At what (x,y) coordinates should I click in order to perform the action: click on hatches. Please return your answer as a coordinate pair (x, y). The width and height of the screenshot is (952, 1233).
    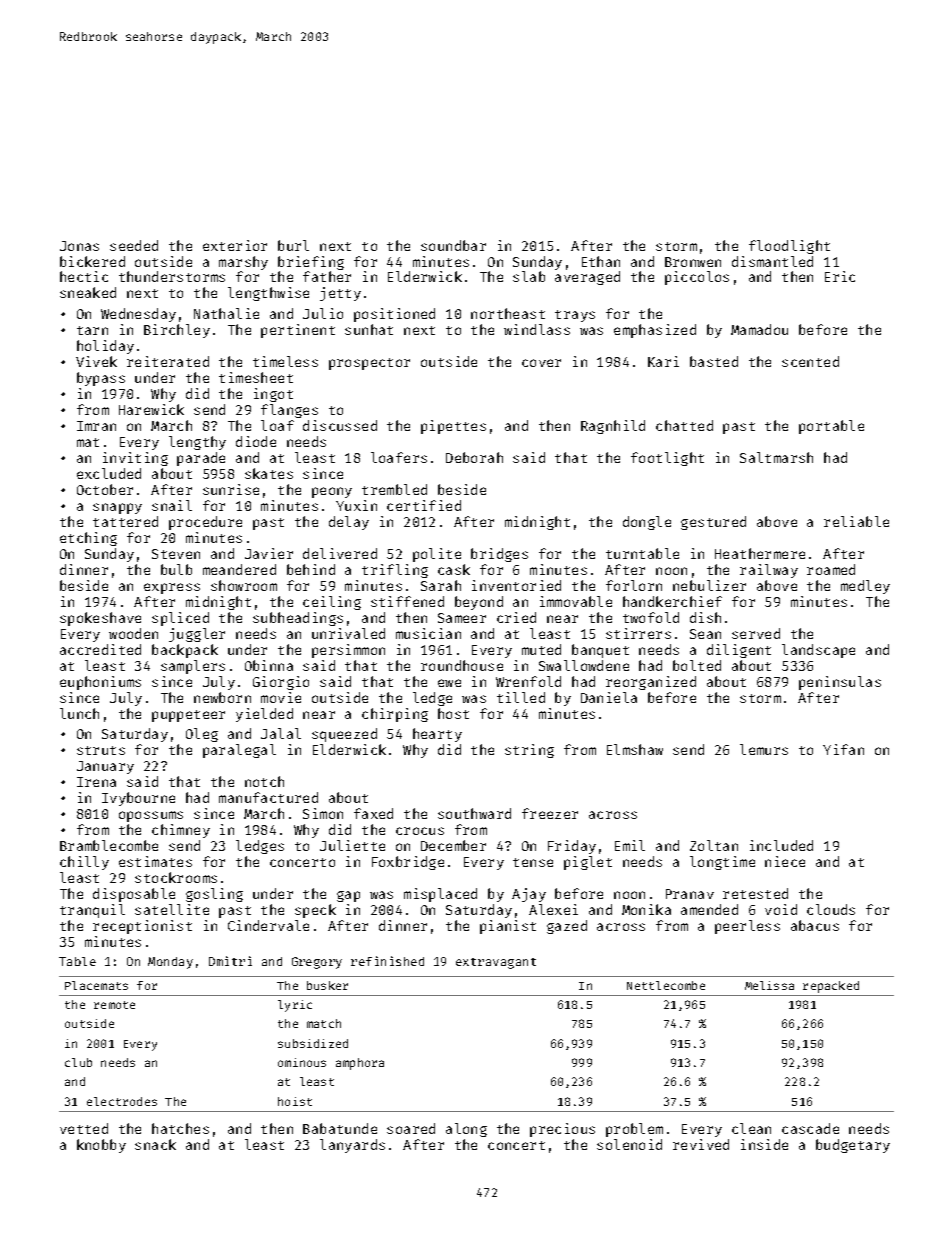
    Looking at the image, I should click on (180, 1128).
